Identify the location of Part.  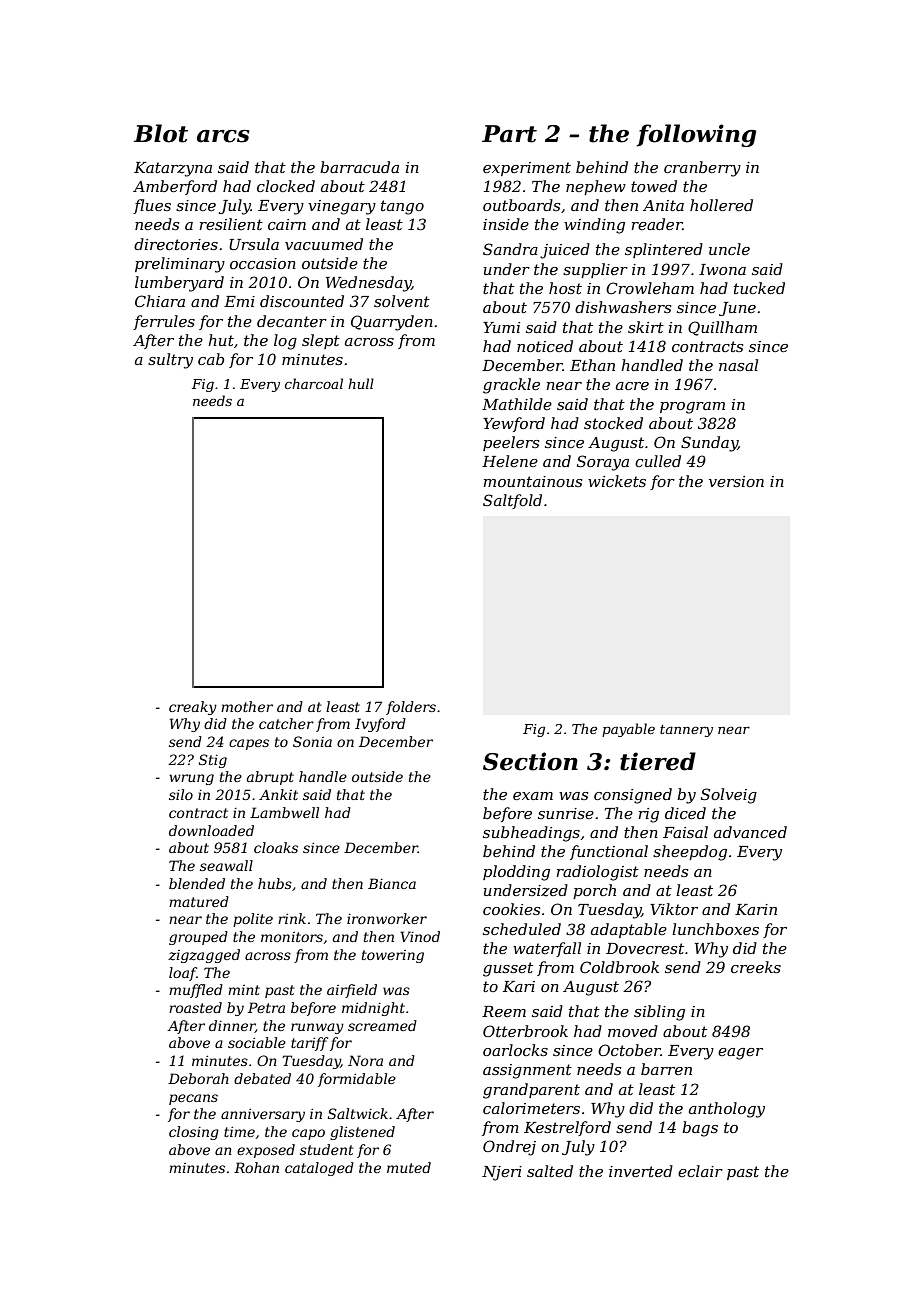
(509, 134).
